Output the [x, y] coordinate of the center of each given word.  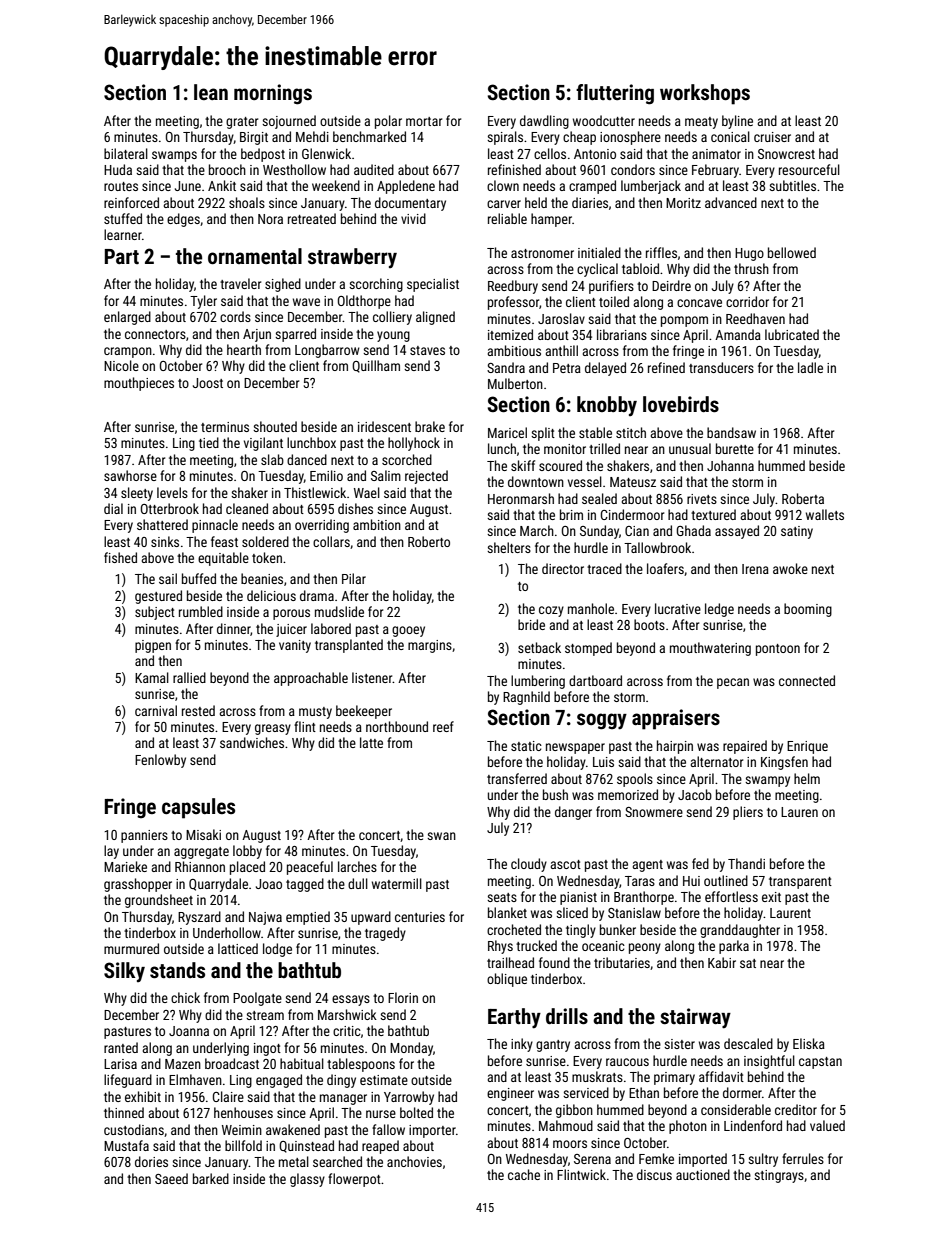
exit [771, 897]
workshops [705, 94]
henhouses [243, 1112]
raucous [627, 1062]
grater [242, 123]
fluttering [615, 94]
